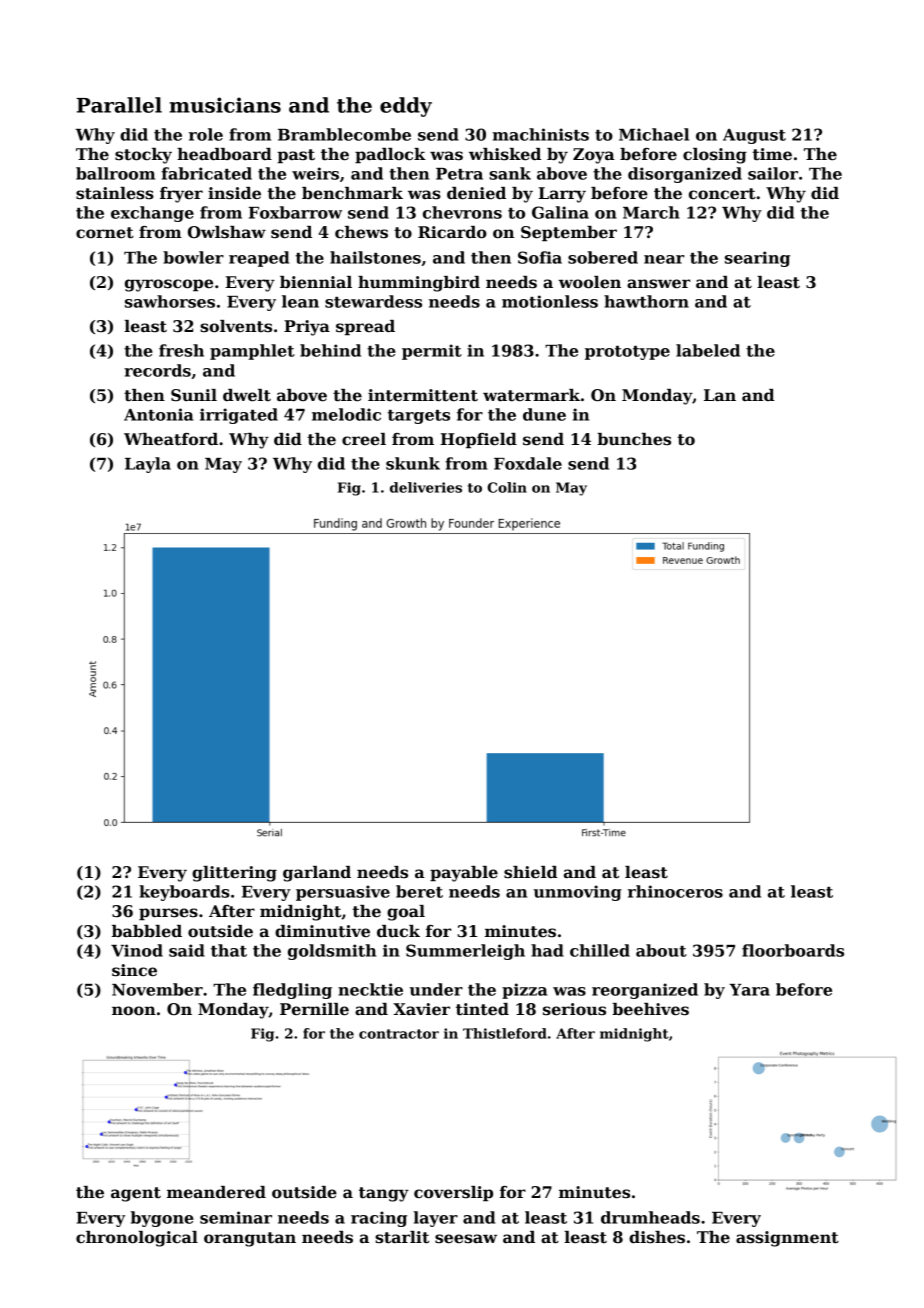 The width and height of the image is (924, 1308). I want to click on shield, so click(531, 872).
